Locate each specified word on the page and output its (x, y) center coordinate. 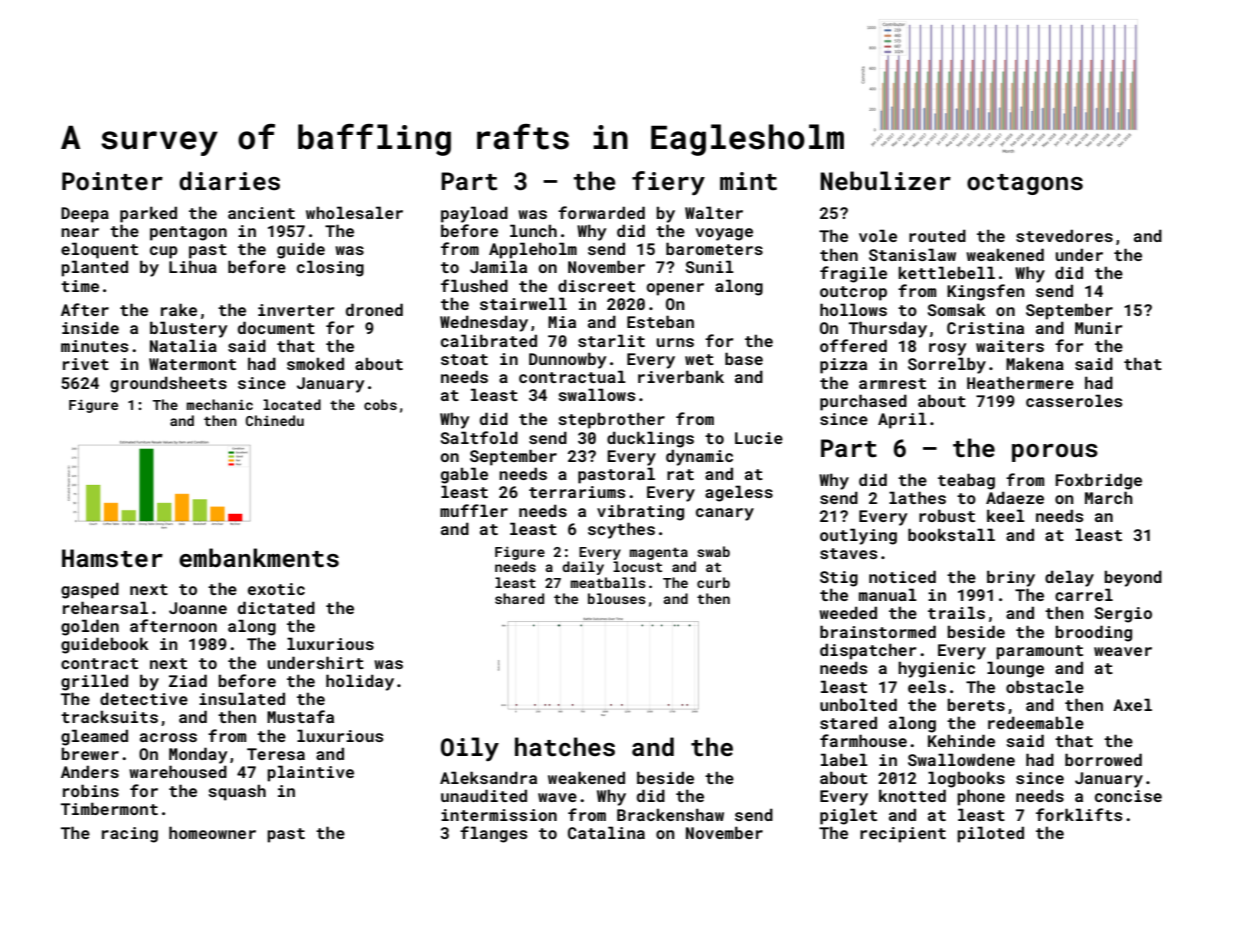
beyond (1133, 578)
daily (583, 568)
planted (94, 268)
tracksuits (109, 716)
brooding (1093, 633)
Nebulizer (885, 180)
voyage (724, 234)
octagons (1025, 184)
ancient (261, 213)
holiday (360, 682)
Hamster (112, 558)
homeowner (212, 832)
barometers (714, 248)
